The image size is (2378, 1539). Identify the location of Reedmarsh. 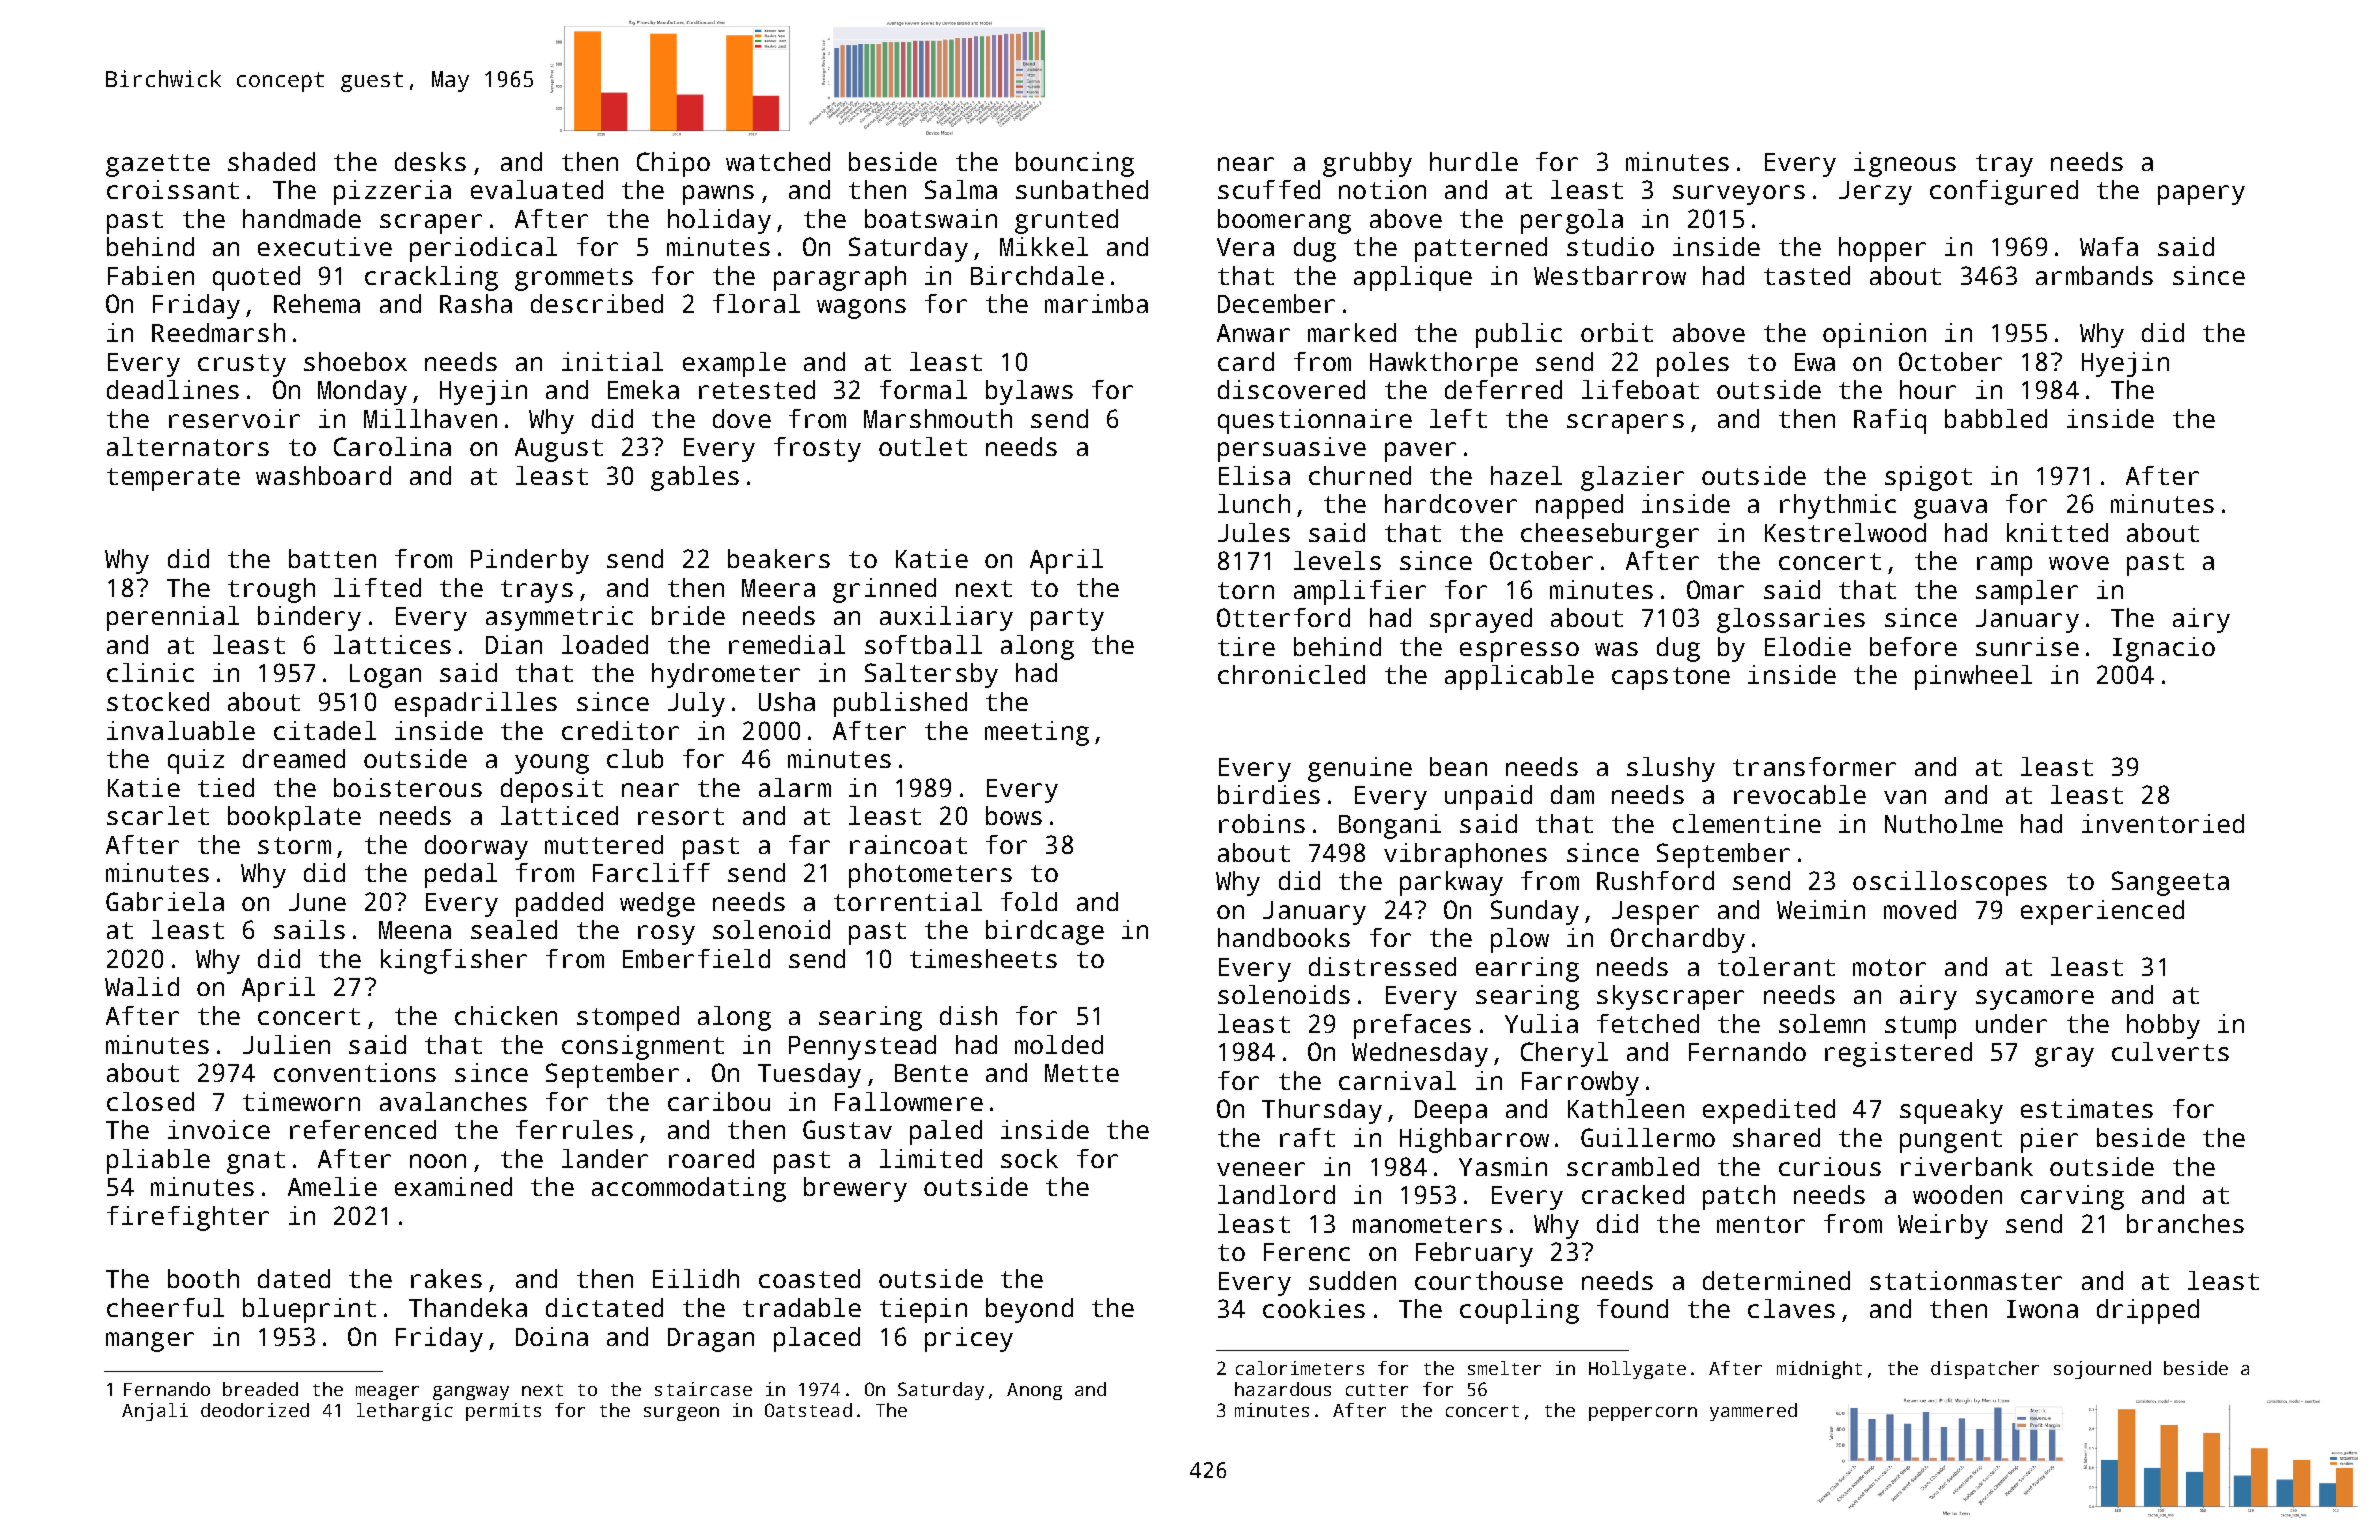
(218, 332).
